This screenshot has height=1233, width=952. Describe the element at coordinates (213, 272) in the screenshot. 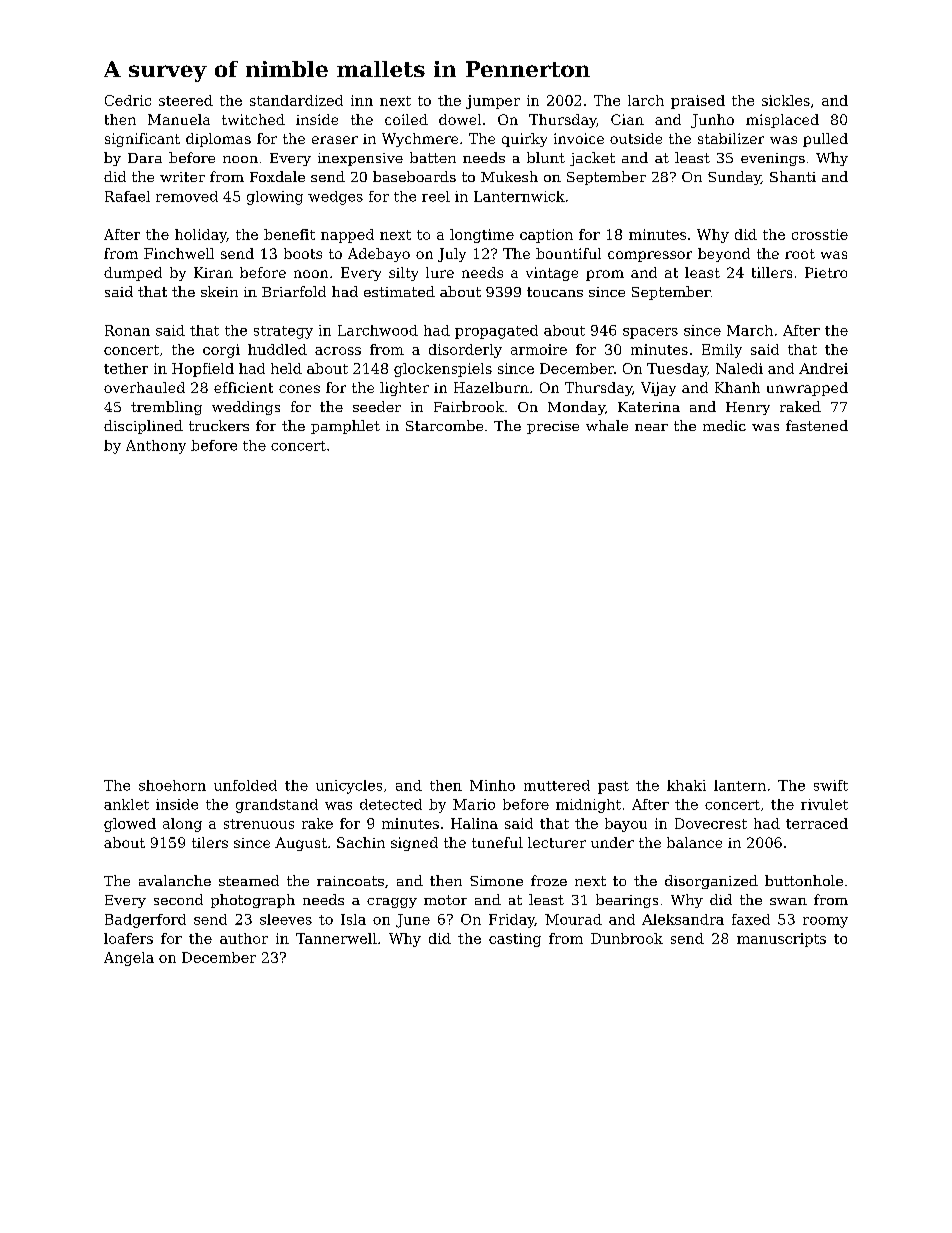

I see `Kiran` at that location.
